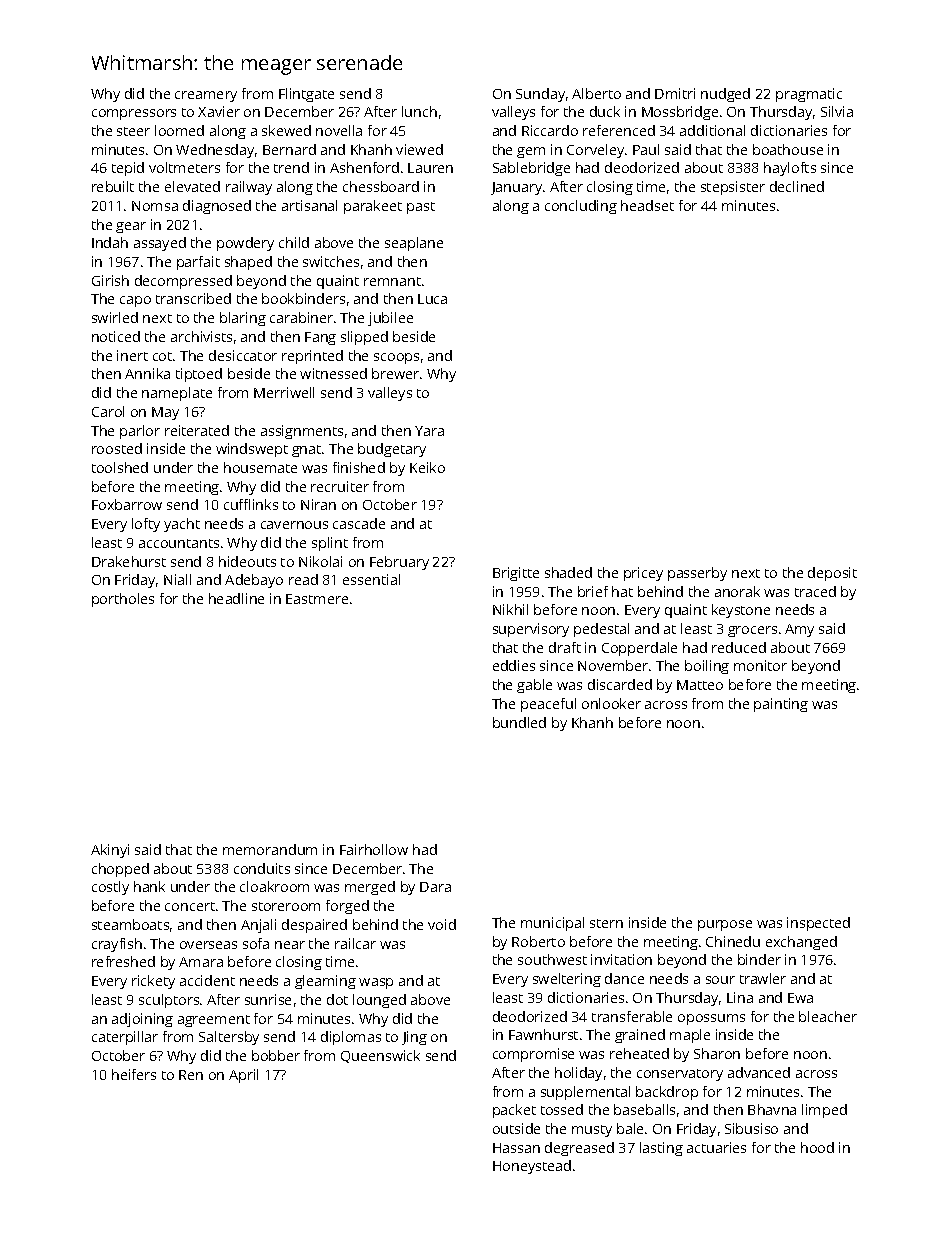 The image size is (952, 1233). I want to click on inspected, so click(818, 924).
